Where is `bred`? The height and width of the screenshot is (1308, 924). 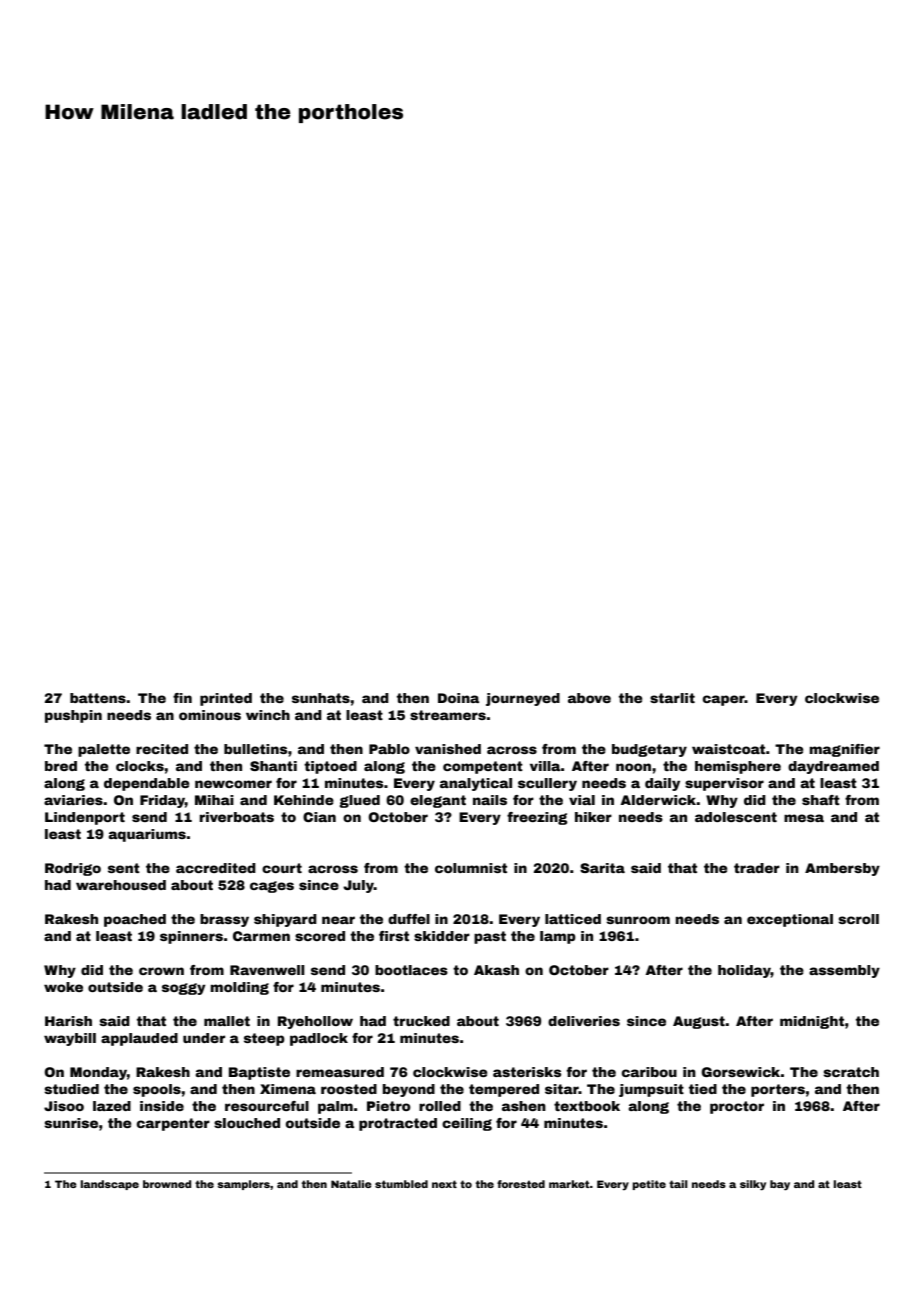
bred is located at coordinates (61, 766).
